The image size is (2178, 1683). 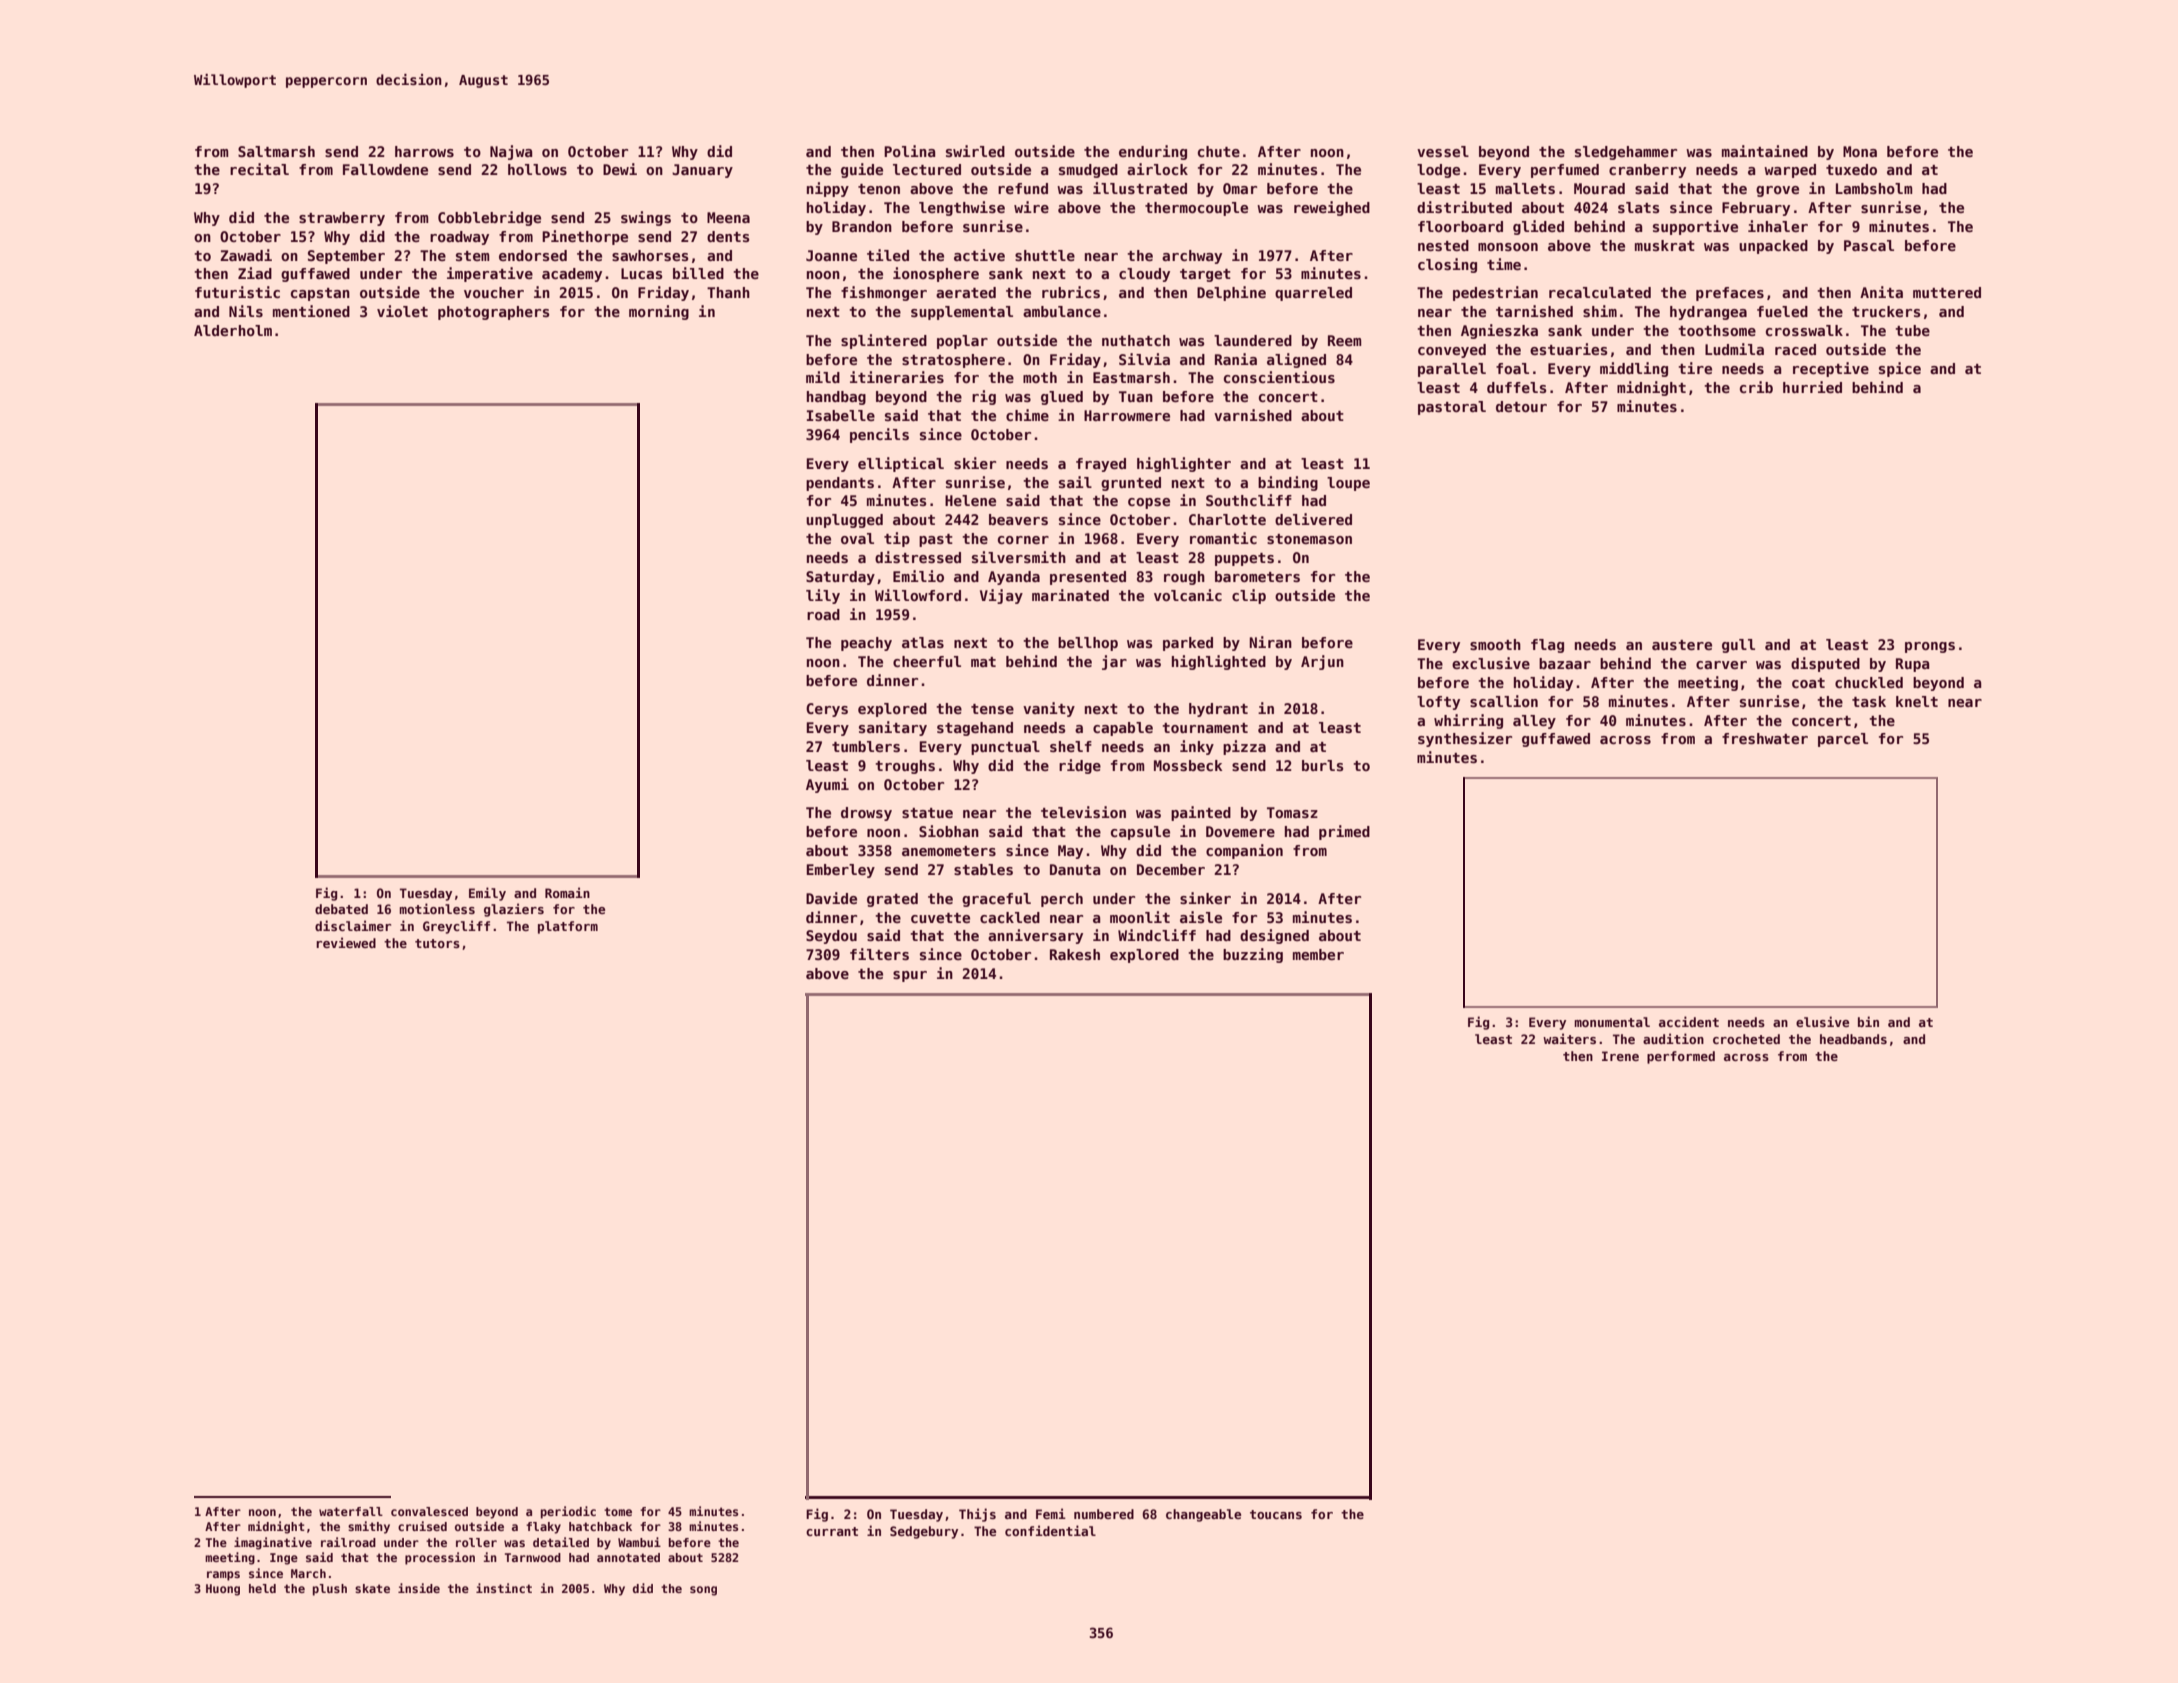 I want to click on accident, so click(x=1689, y=1021).
